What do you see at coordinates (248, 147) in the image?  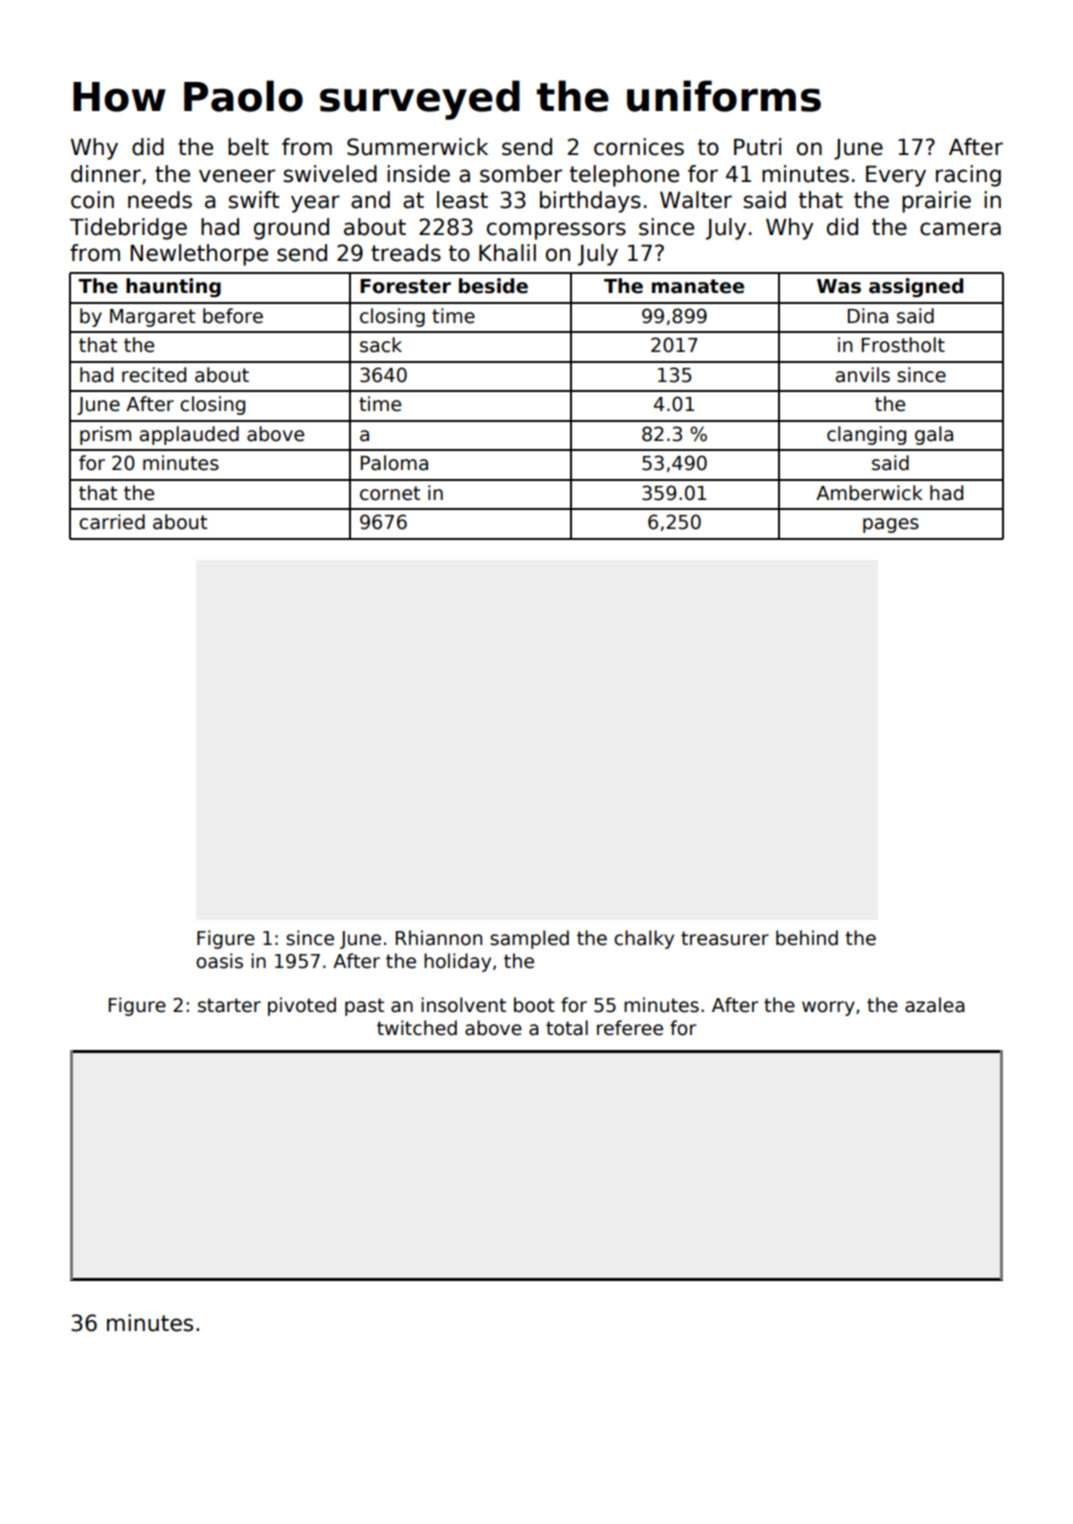 I see `belt` at bounding box center [248, 147].
